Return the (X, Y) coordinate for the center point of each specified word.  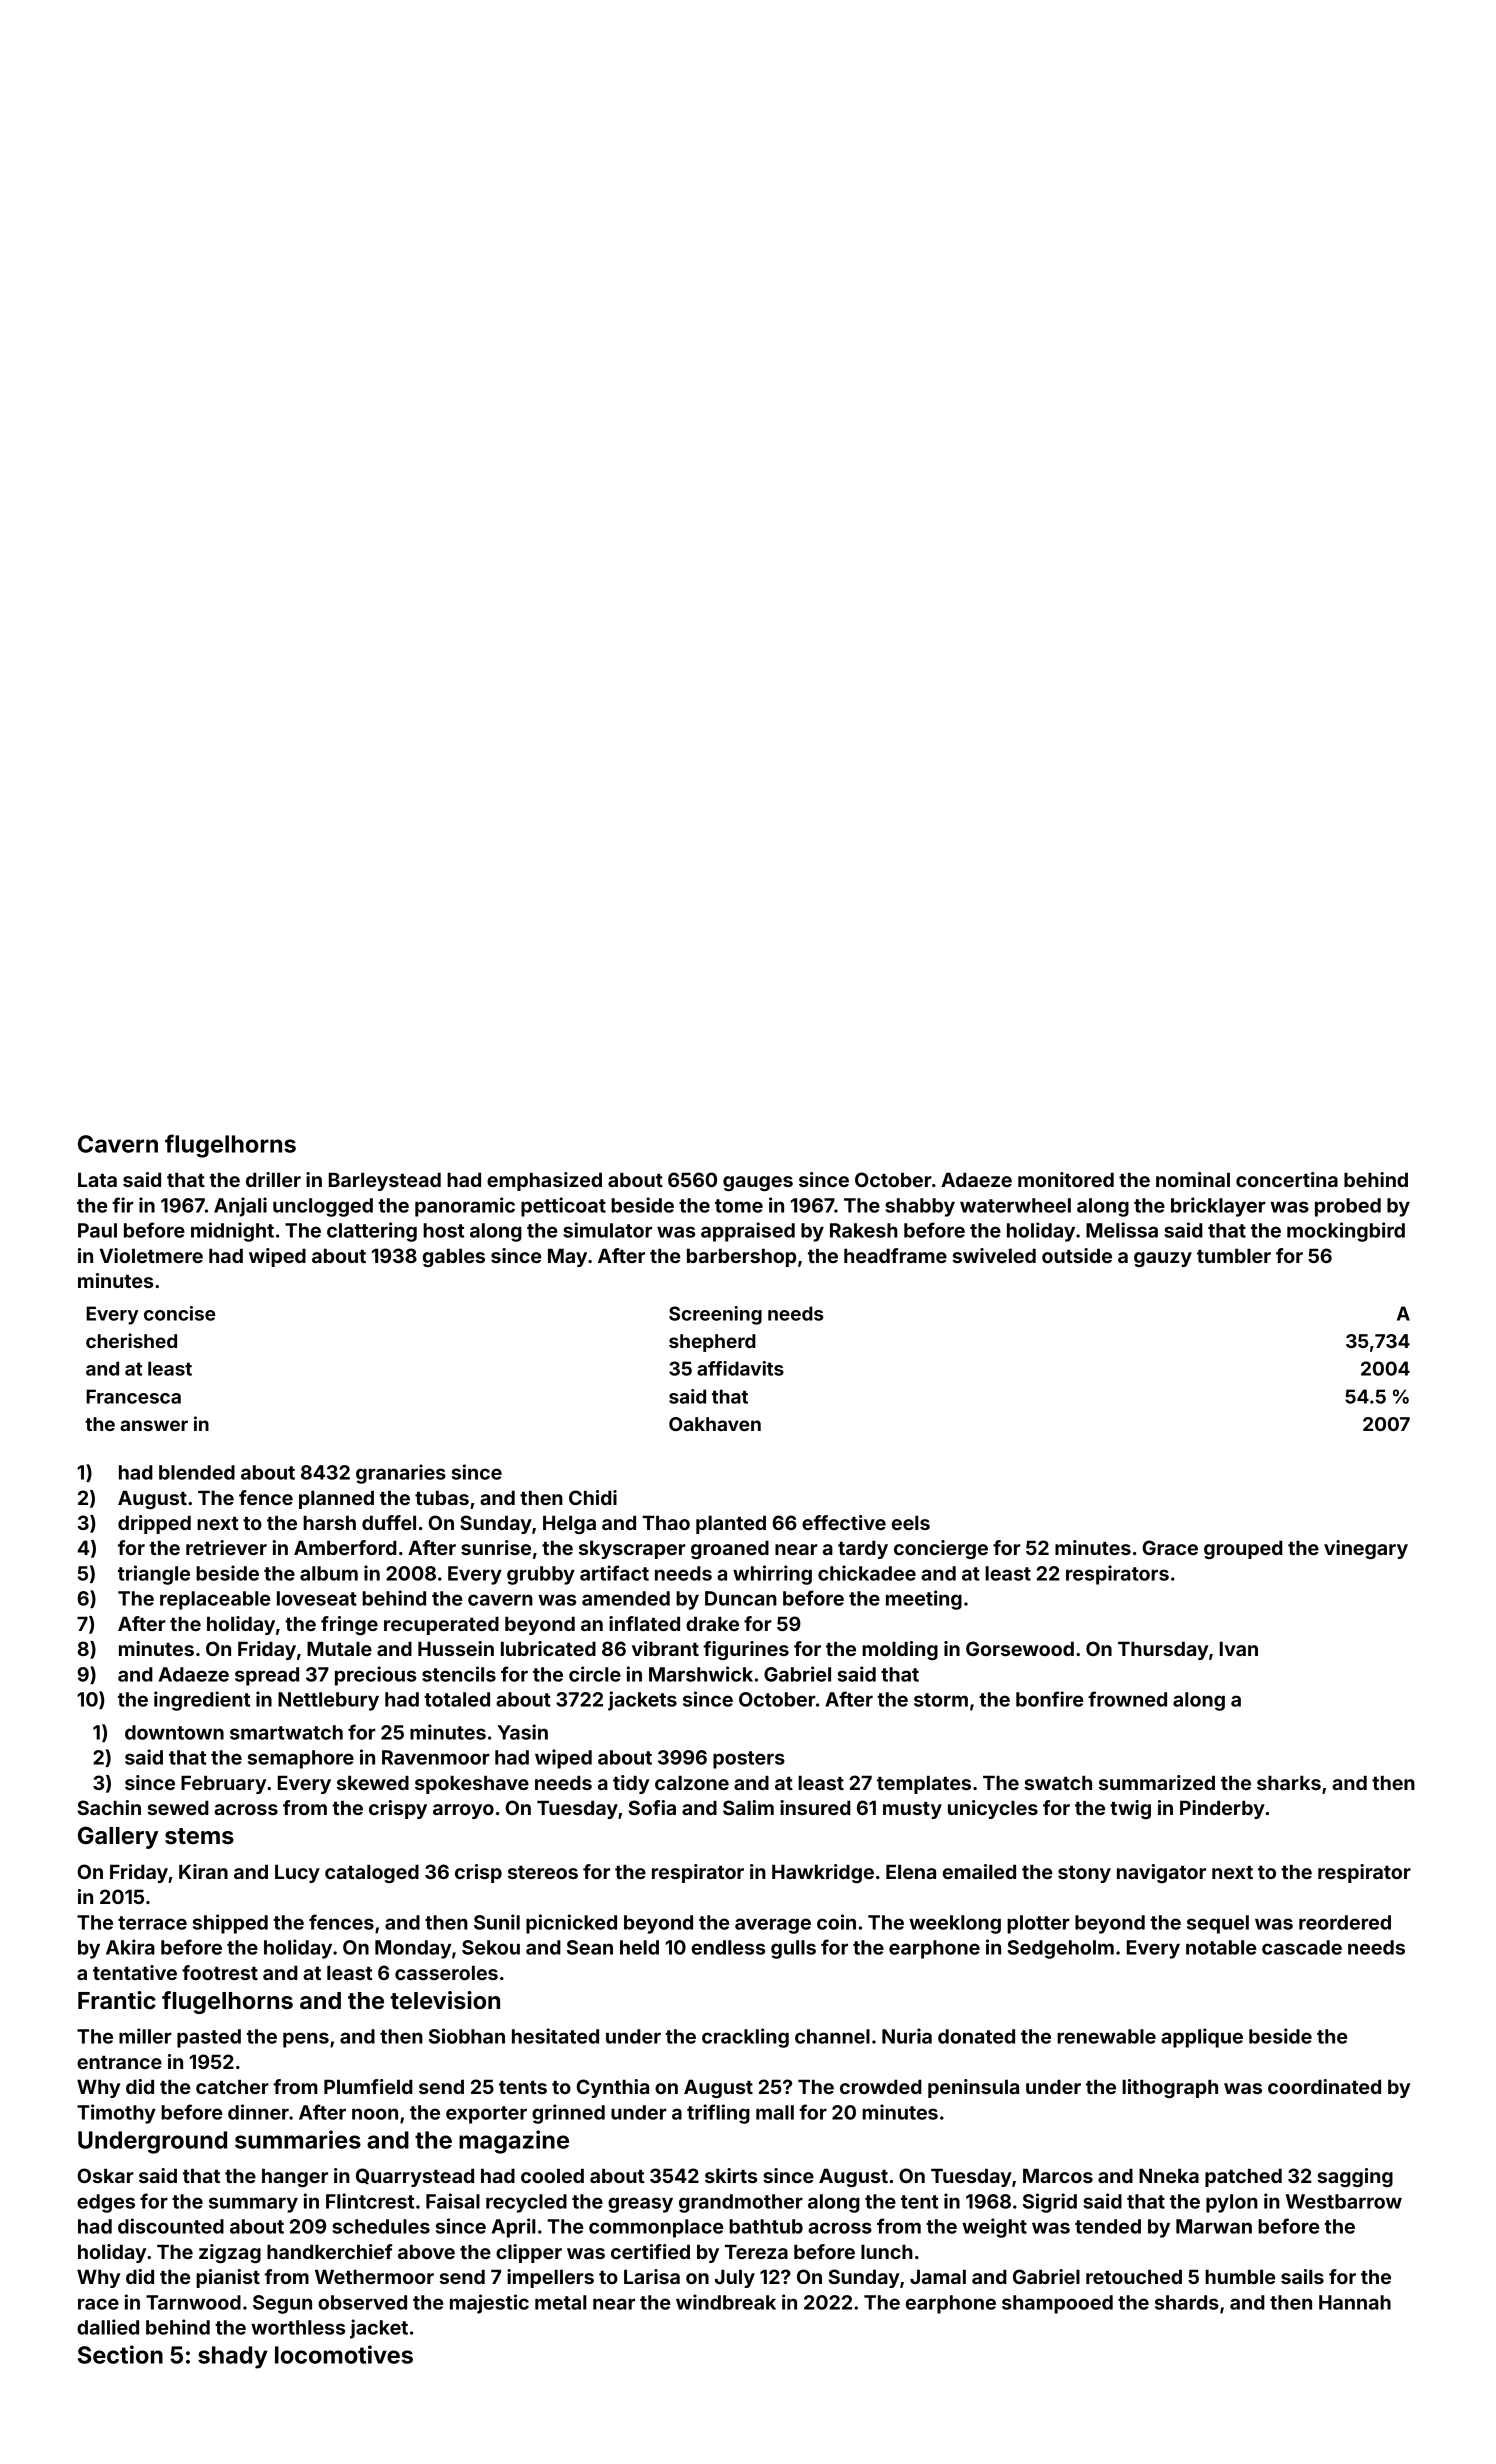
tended (1108, 2226)
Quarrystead (415, 2177)
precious (375, 1676)
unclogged (323, 1207)
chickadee (867, 1573)
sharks (1289, 1783)
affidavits (740, 1368)
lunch (887, 2252)
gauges (758, 1183)
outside (1077, 1255)
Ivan (1239, 1649)
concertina (1287, 1179)
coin (836, 1922)
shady (233, 2357)
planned (336, 1500)
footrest (220, 1972)
